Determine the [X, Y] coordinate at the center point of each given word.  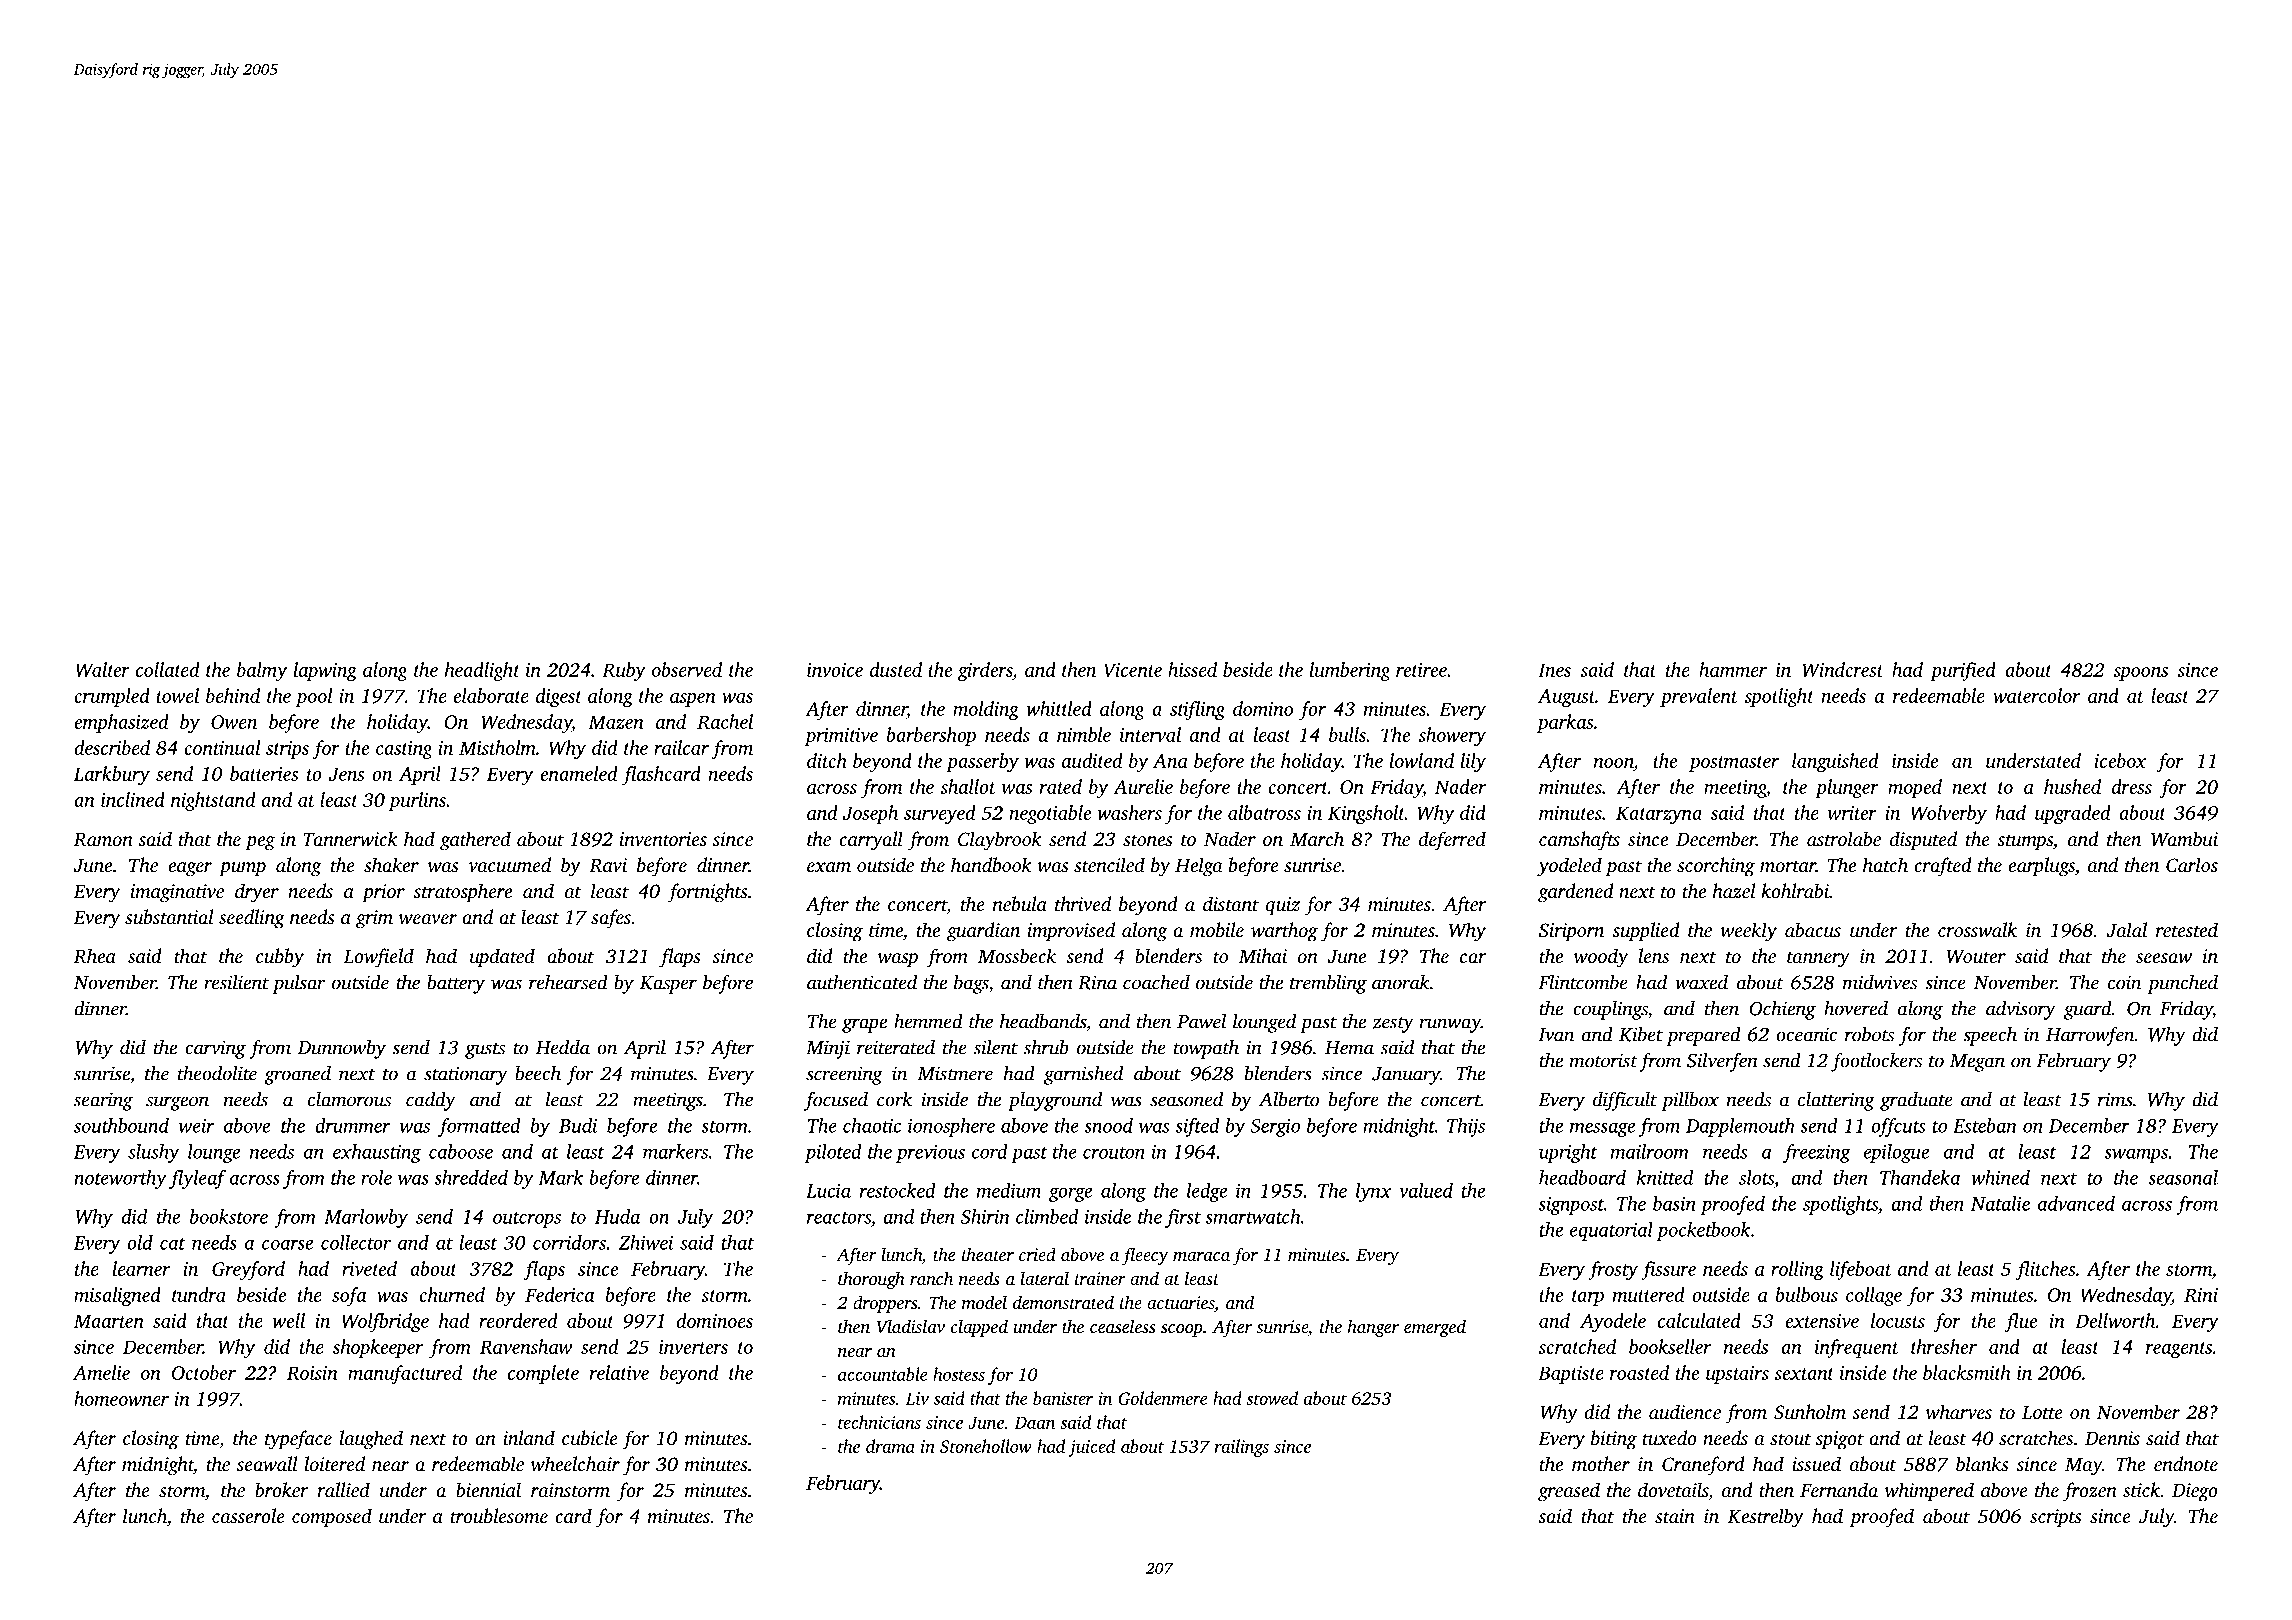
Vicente [1133, 670]
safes [611, 919]
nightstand [213, 801]
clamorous [349, 1099]
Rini [2201, 1295]
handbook [991, 864]
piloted [833, 1153]
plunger [1847, 788]
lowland [1422, 760]
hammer [1733, 669]
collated [168, 669]
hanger [1373, 1328]
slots [1756, 1177]
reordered [518, 1320]
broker [282, 1489]
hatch [1885, 864]
